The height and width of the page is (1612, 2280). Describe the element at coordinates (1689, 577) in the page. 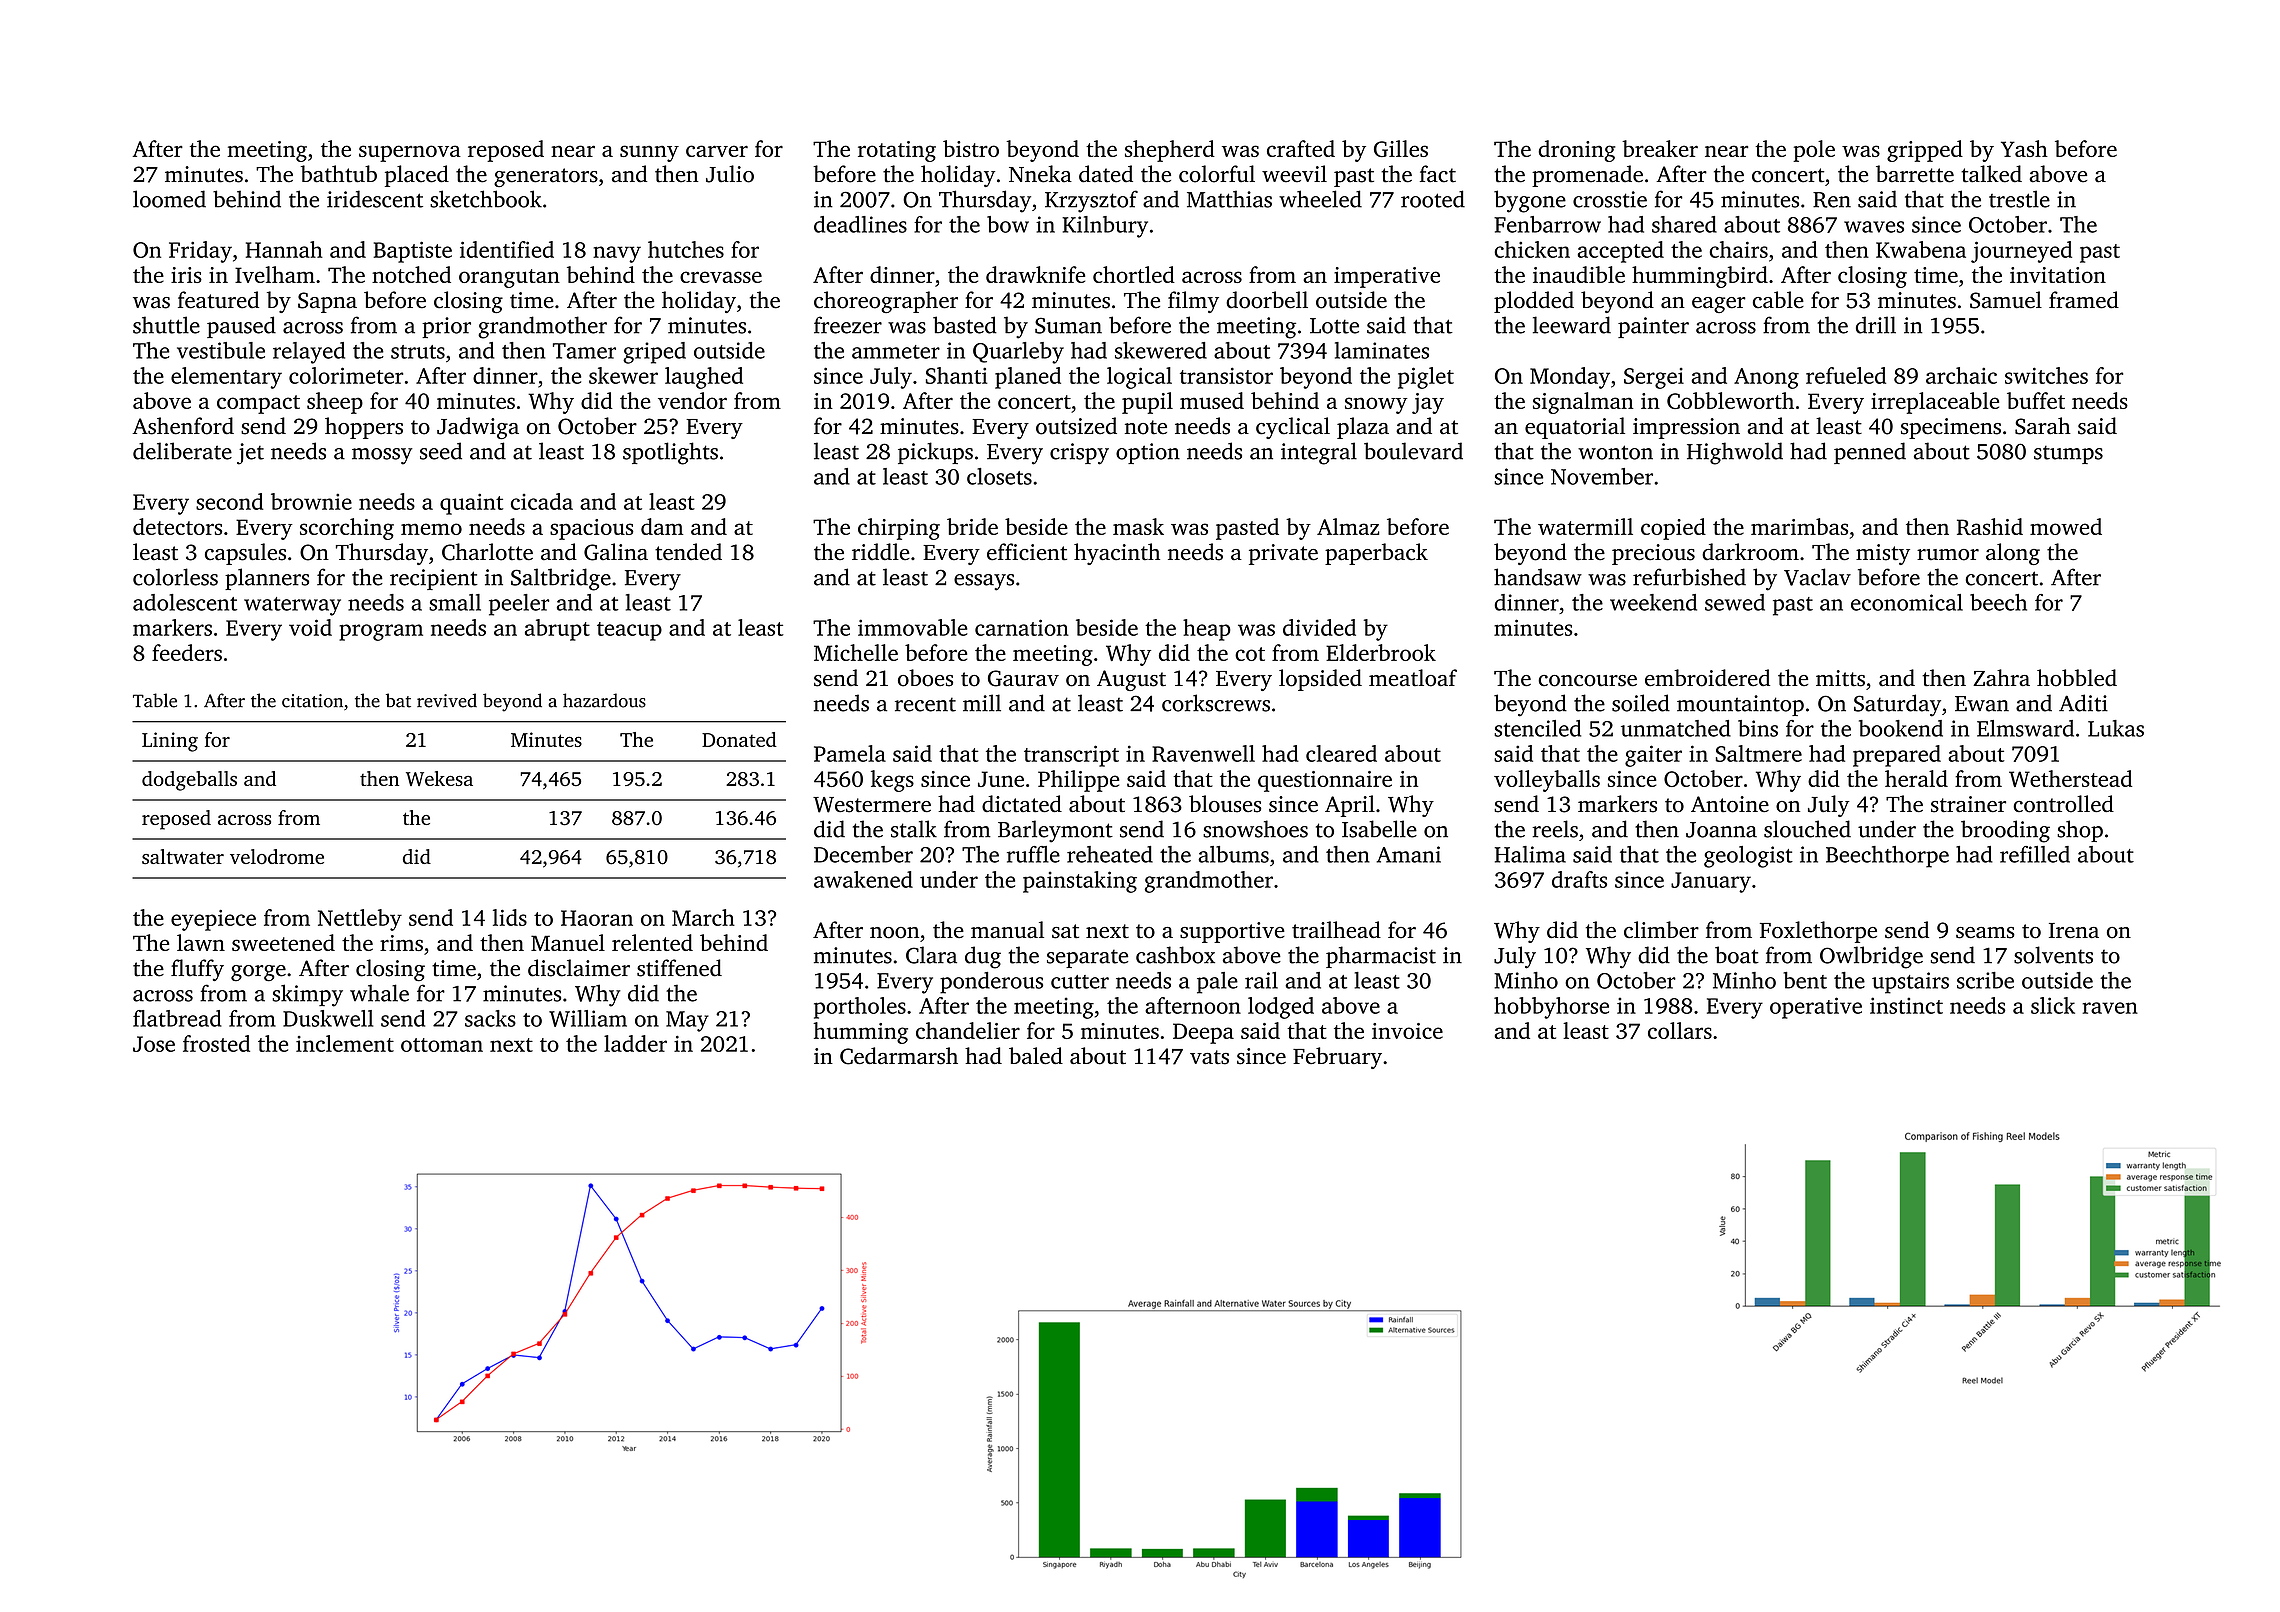

I see `refurbished` at that location.
